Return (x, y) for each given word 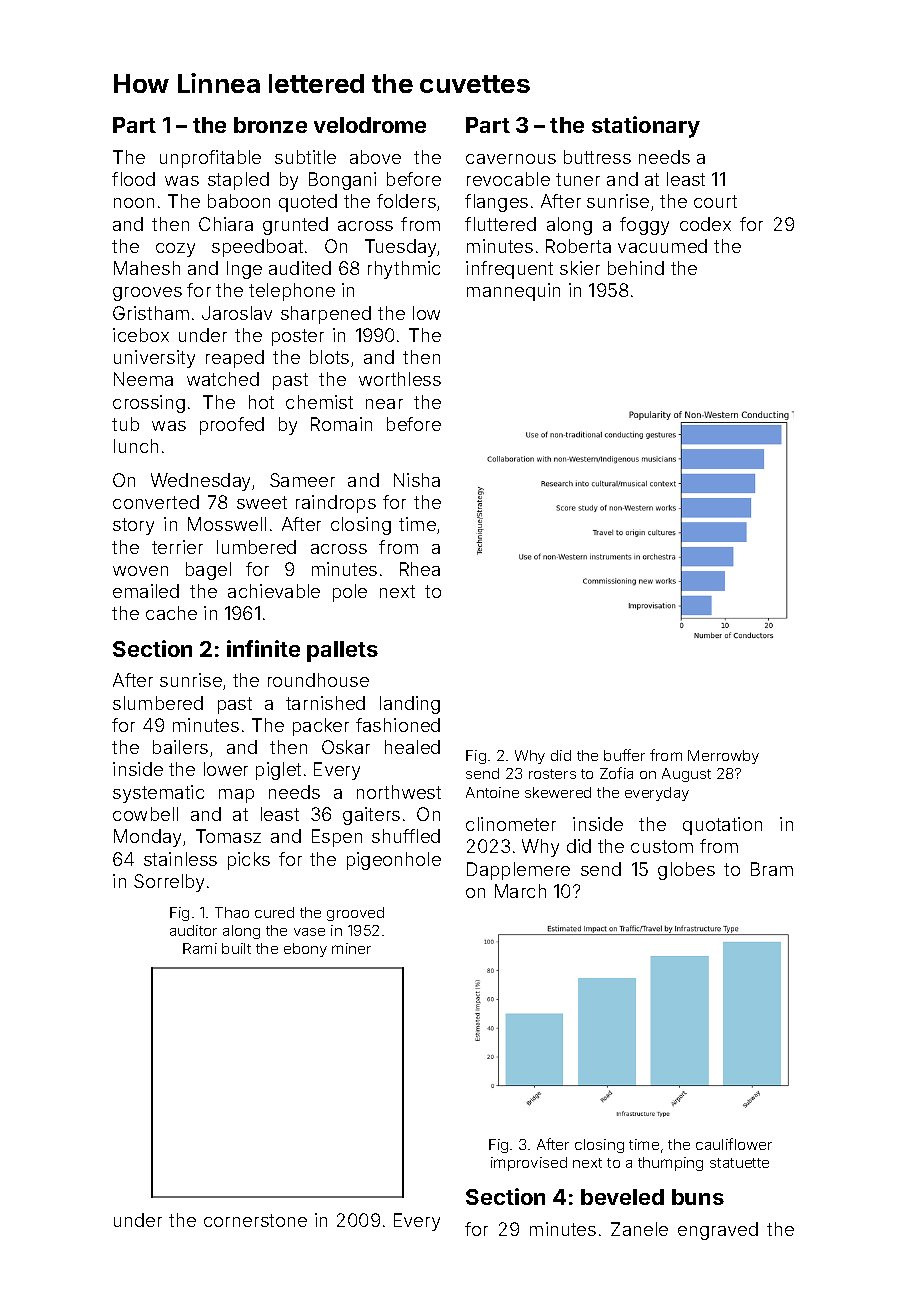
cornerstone (255, 1220)
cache (171, 613)
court (715, 201)
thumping (670, 1164)
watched (223, 379)
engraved (718, 1231)
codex (705, 224)
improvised (529, 1164)
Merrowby (723, 757)
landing (410, 705)
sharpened (326, 315)
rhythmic (404, 270)
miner (351, 948)
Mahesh (147, 268)
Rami (200, 948)
